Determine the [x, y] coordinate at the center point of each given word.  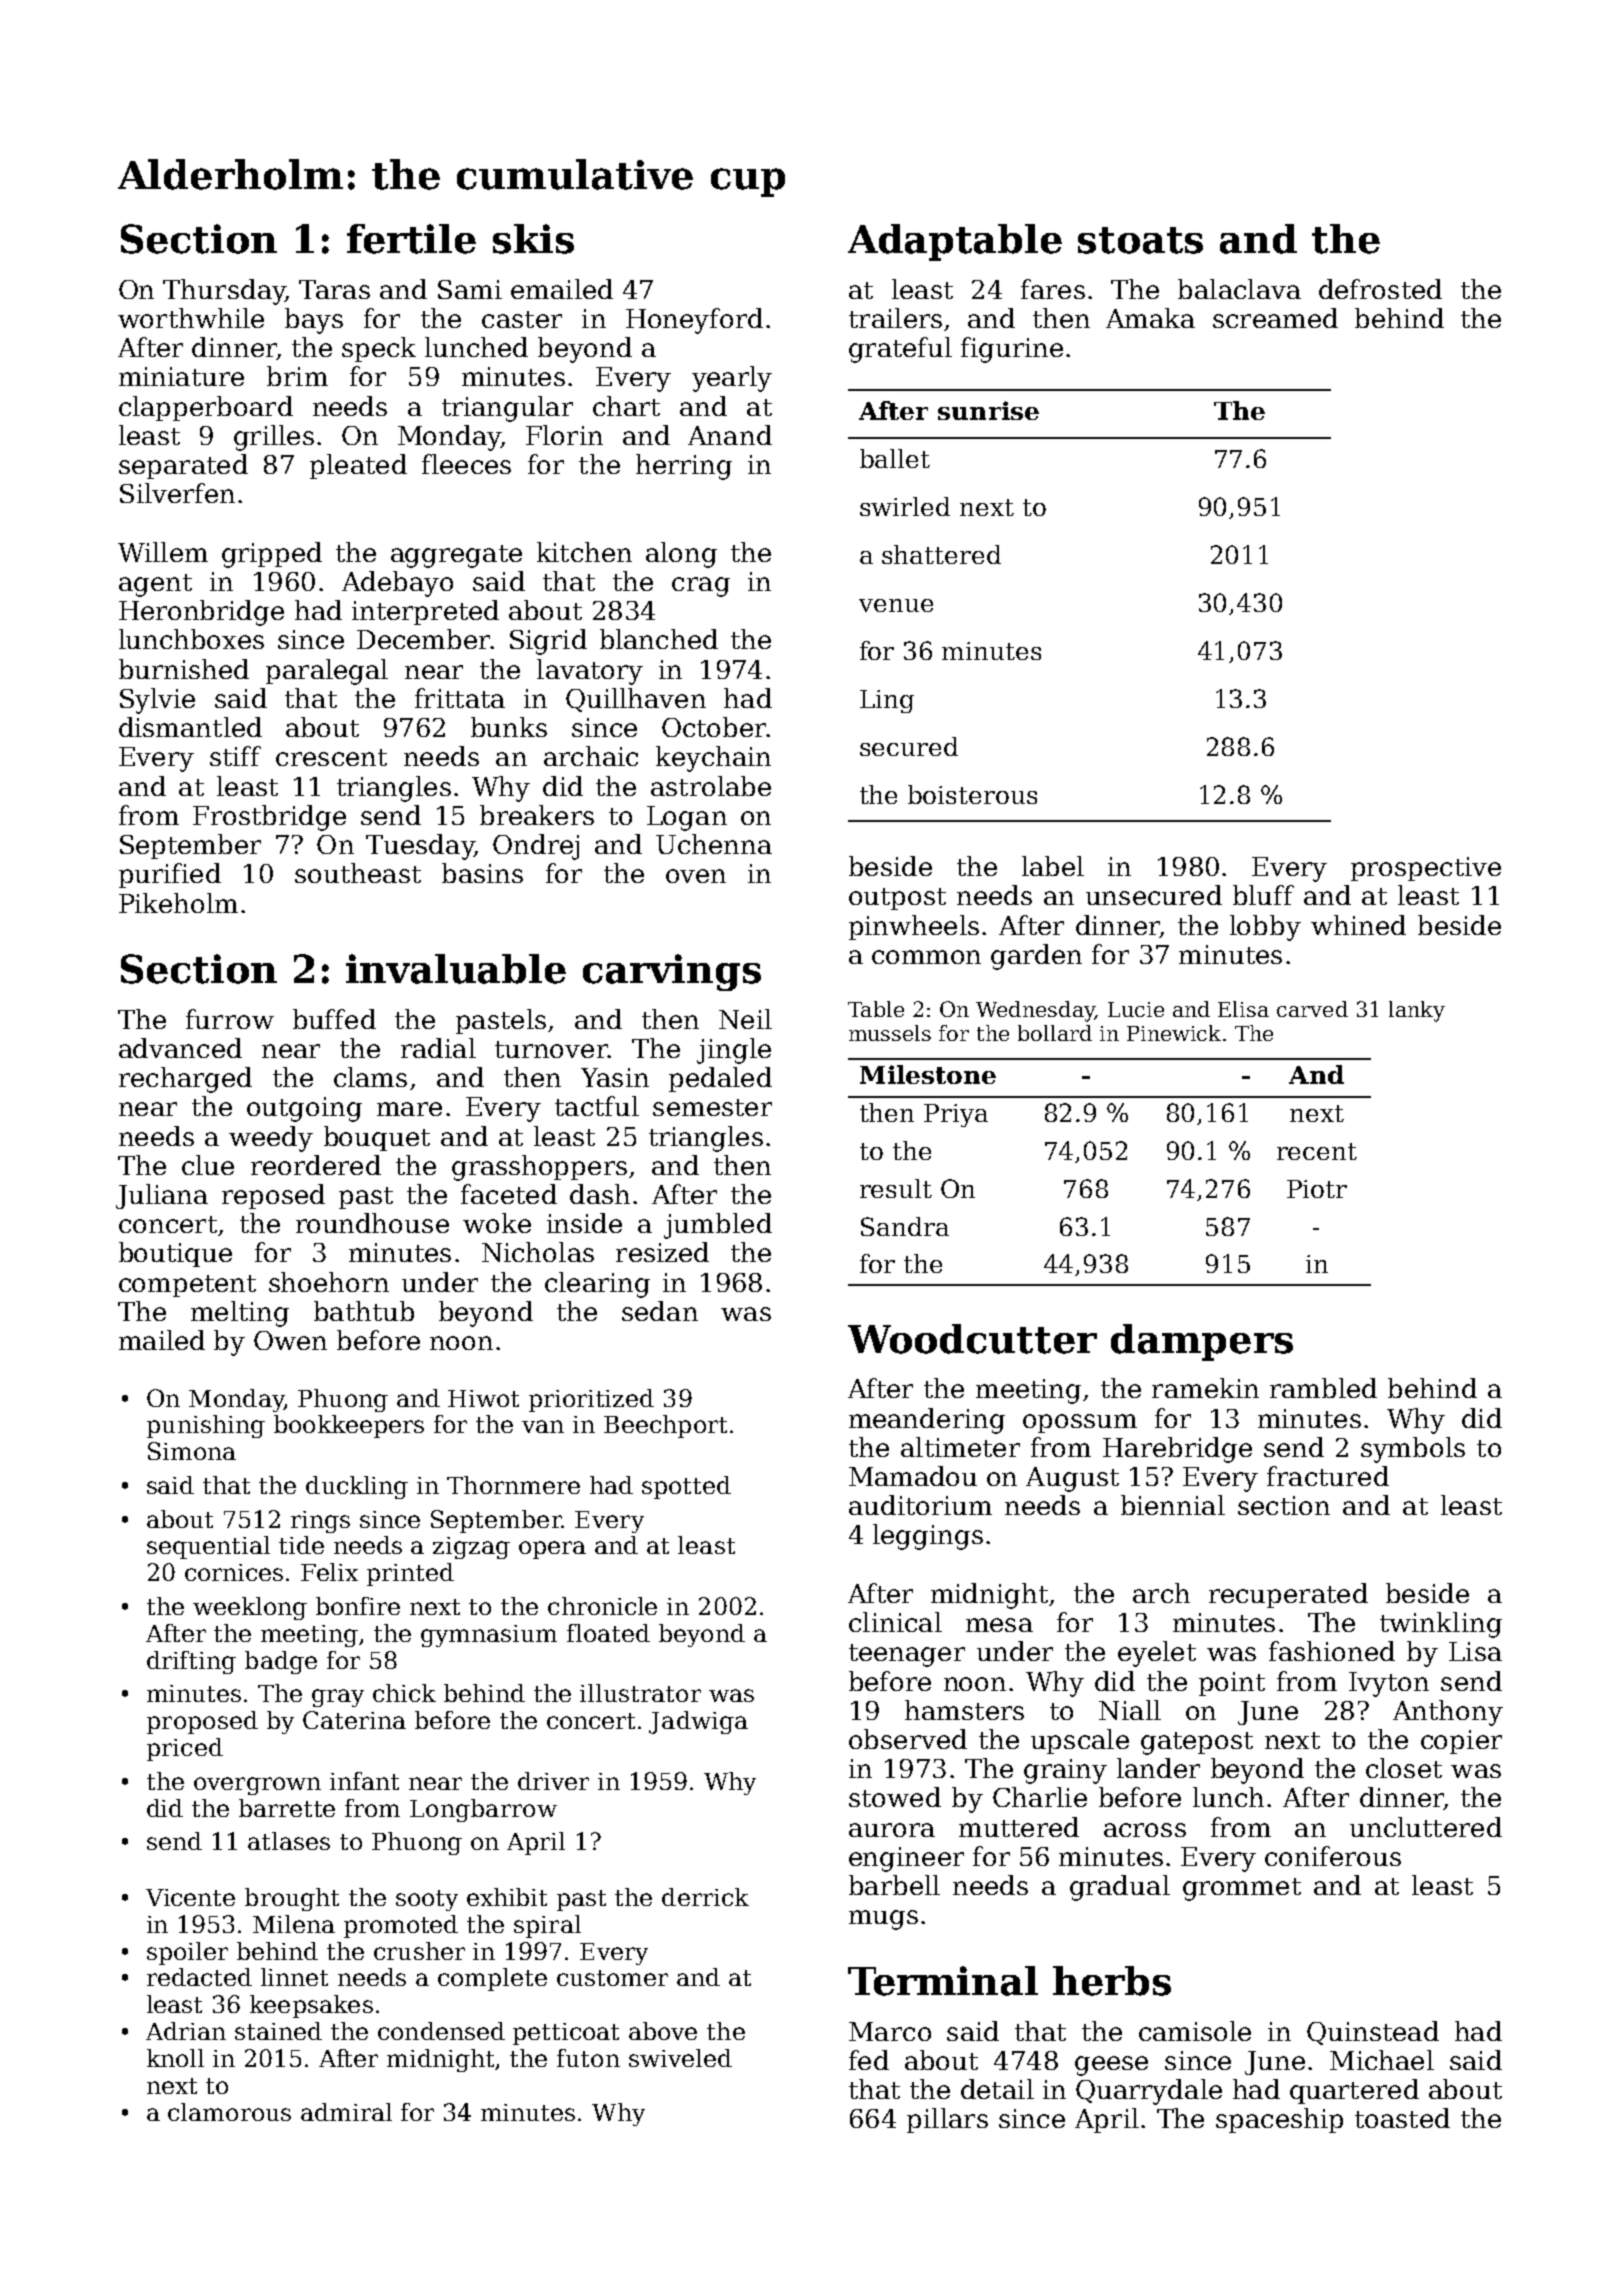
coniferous [1333, 1856]
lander [1158, 1768]
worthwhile [191, 318]
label [1053, 866]
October [714, 727]
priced [185, 1749]
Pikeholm [178, 903]
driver [553, 1781]
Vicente [190, 1897]
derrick [705, 1897]
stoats [1140, 240]
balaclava [1239, 289]
